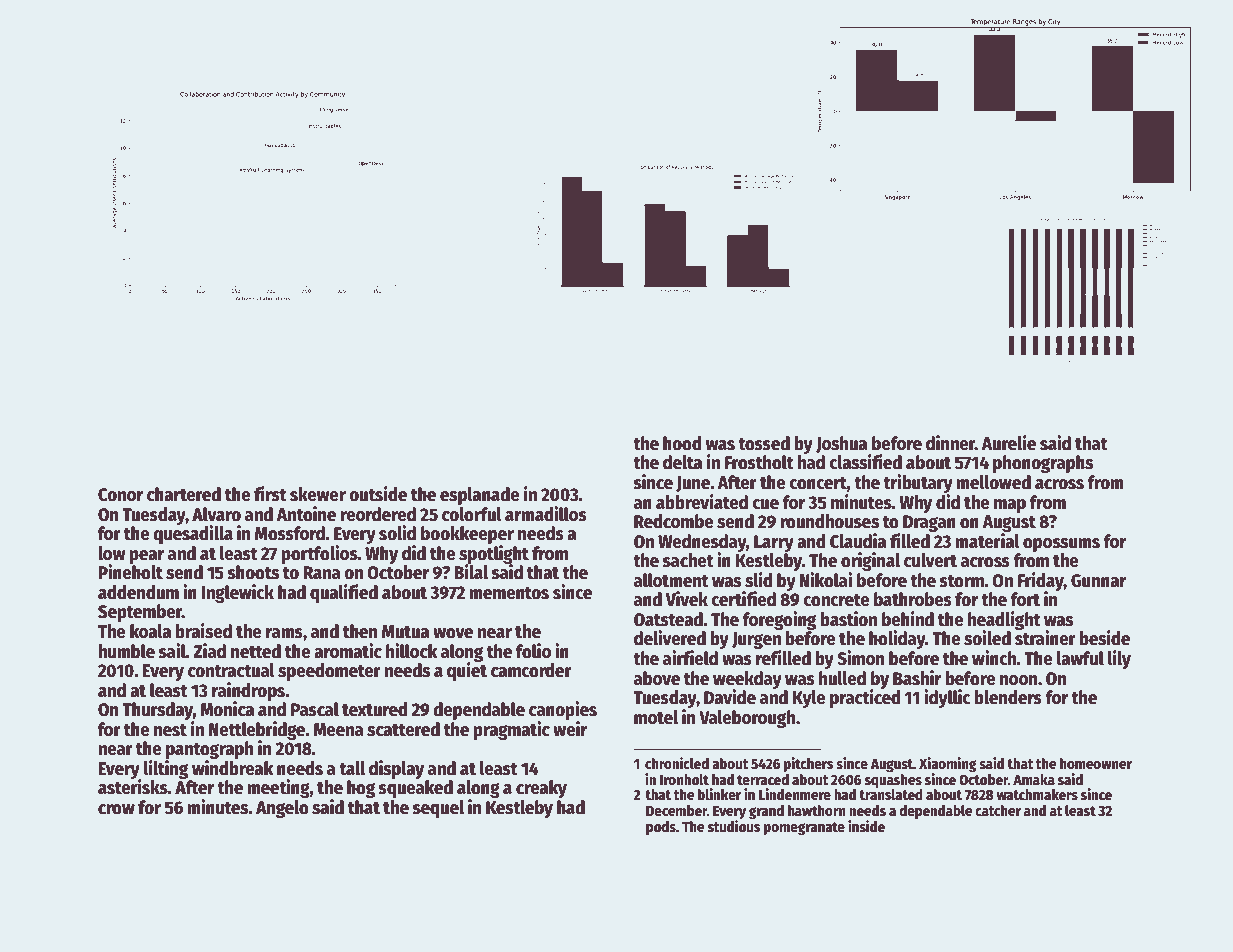 This screenshot has height=952, width=1233. Describe the element at coordinates (378, 494) in the screenshot. I see `outside` at that location.
